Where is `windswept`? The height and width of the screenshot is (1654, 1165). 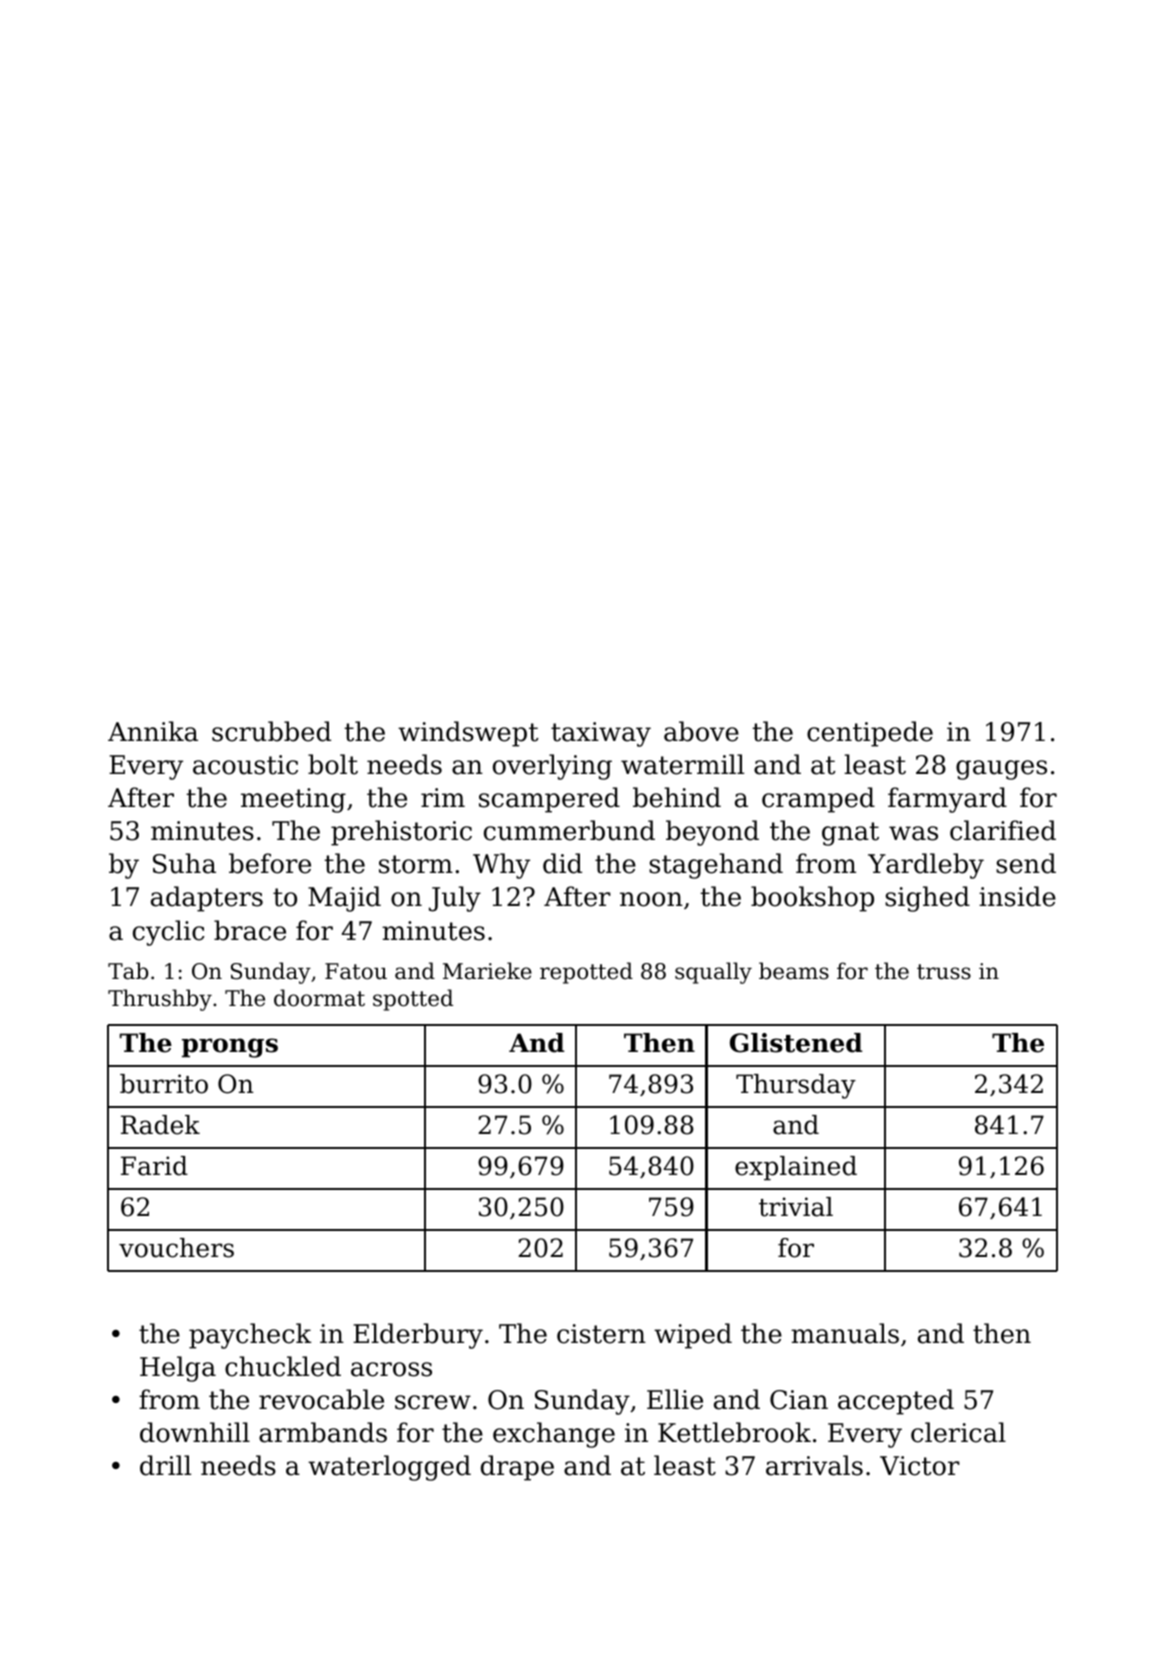
windswept is located at coordinates (468, 734).
